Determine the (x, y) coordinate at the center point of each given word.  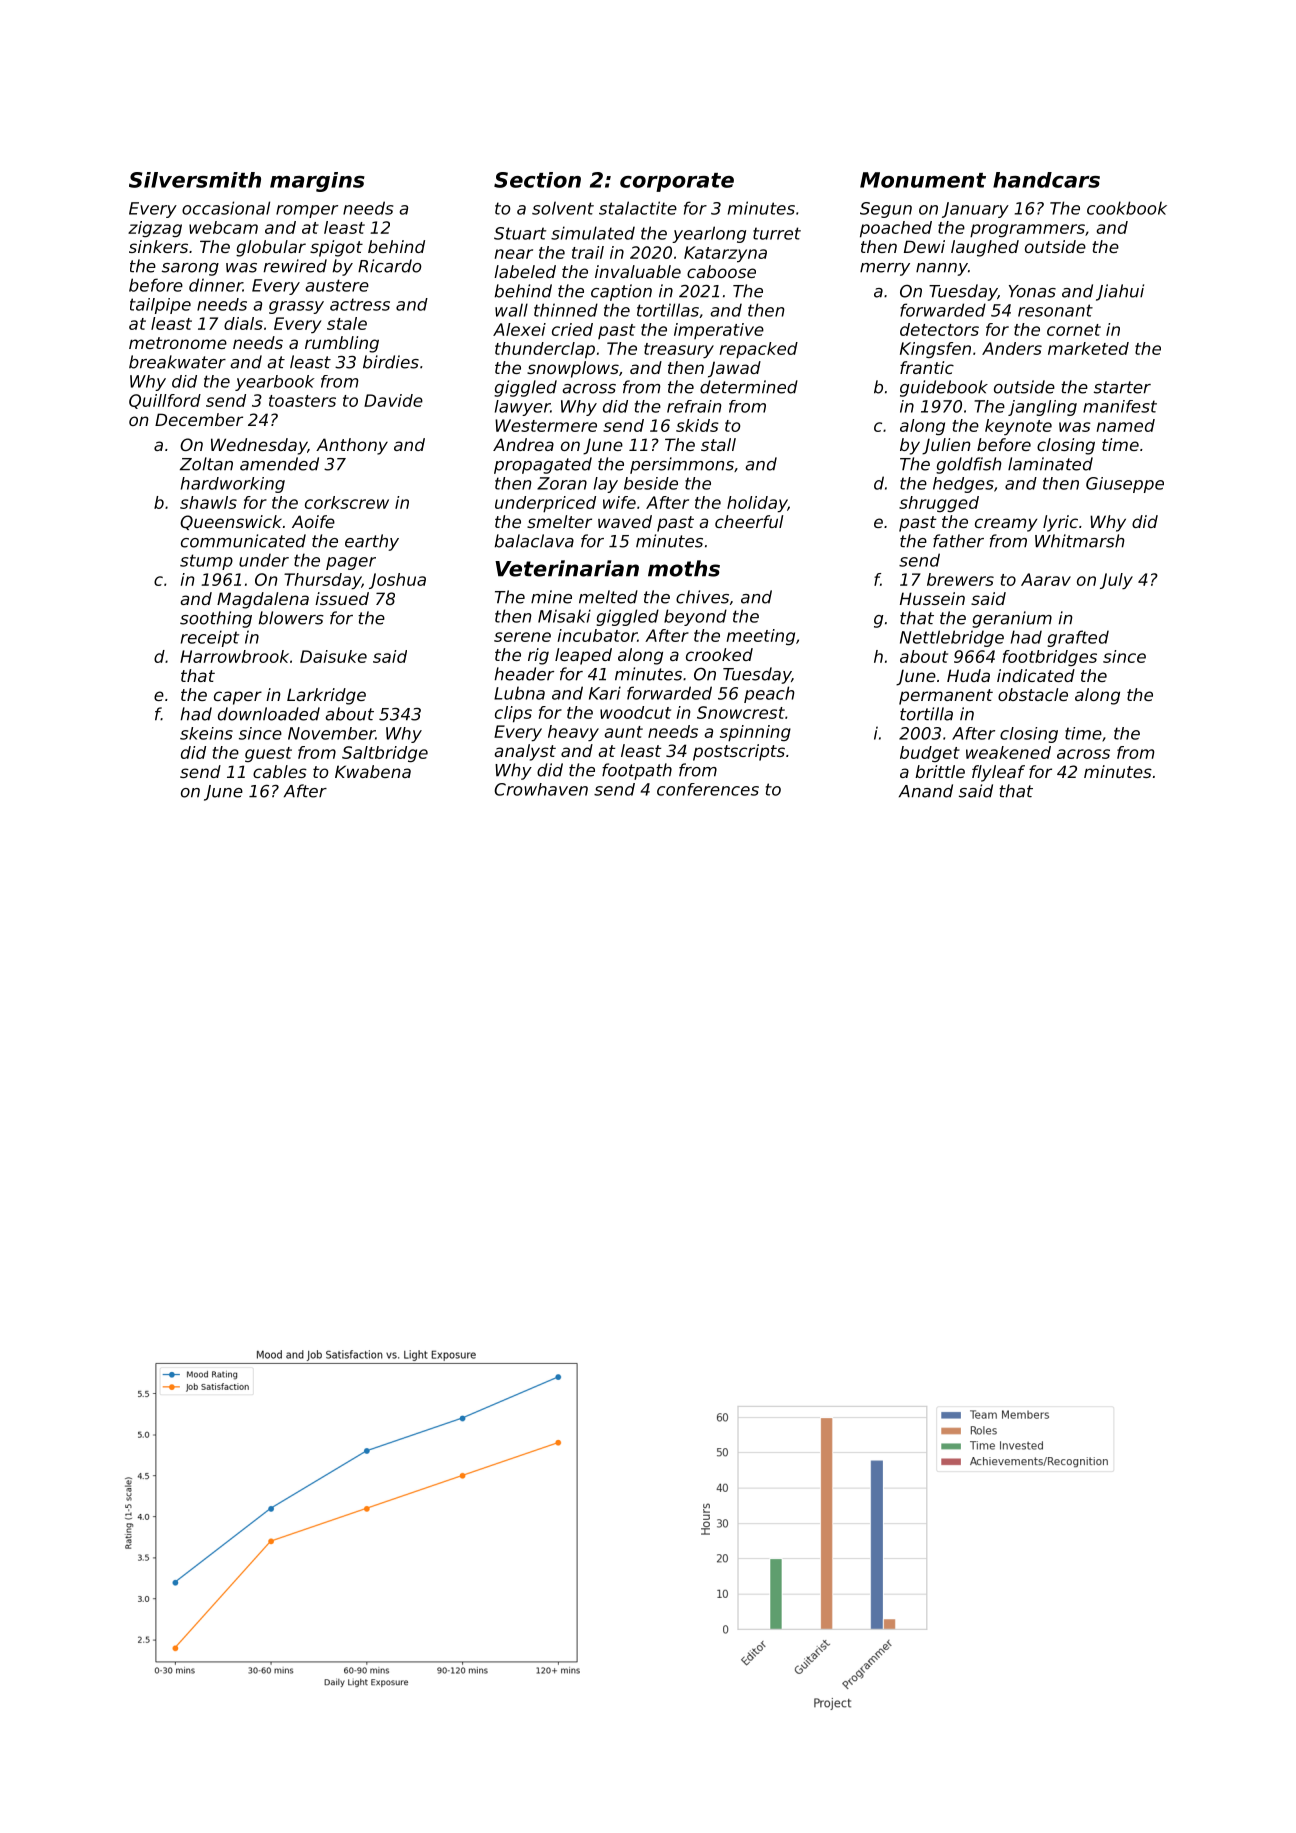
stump (206, 562)
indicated (1036, 675)
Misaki (564, 616)
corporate (677, 182)
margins (317, 182)
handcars (1046, 180)
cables (280, 771)
